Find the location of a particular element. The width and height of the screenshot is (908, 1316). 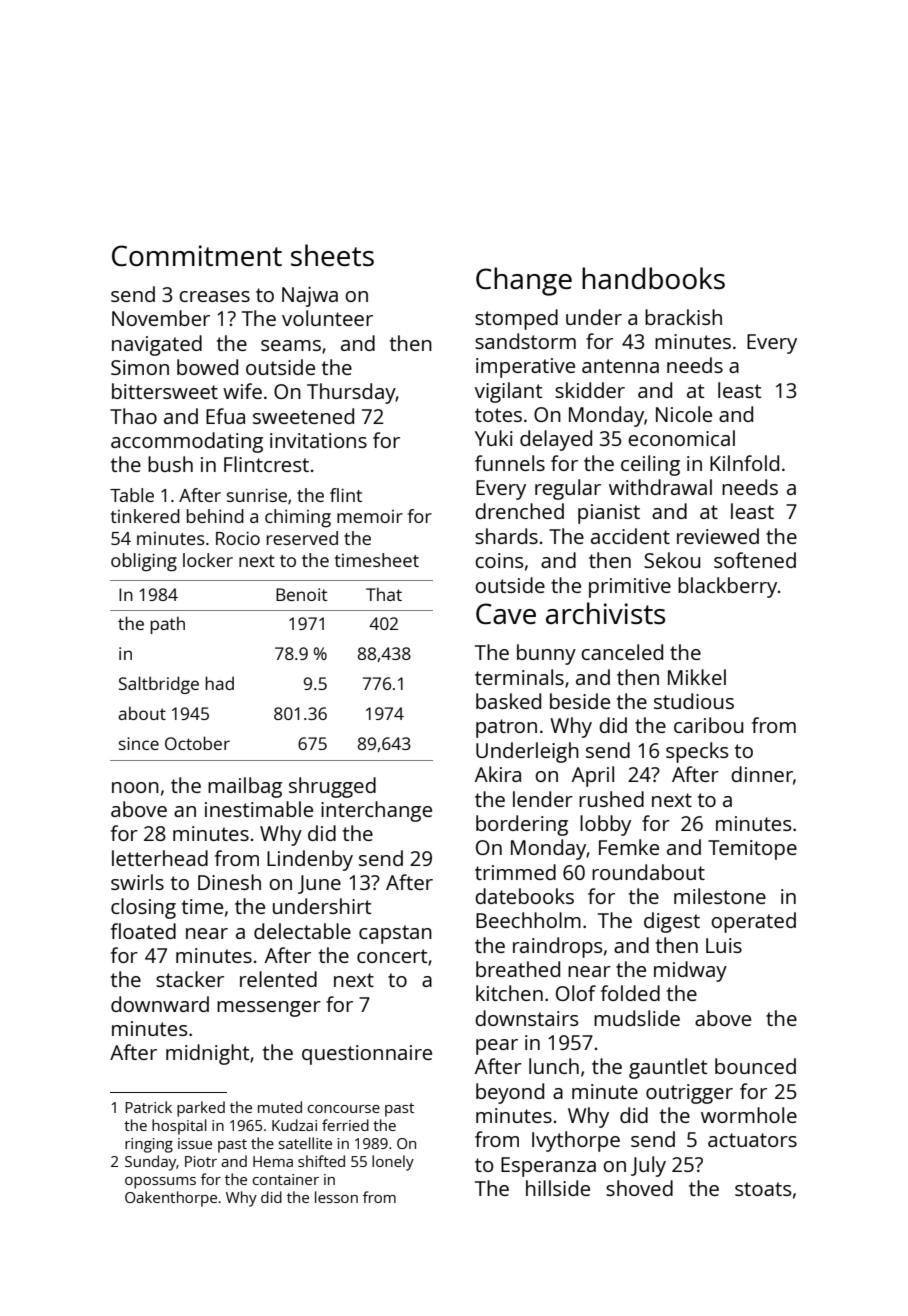

container is located at coordinates (286, 1179).
